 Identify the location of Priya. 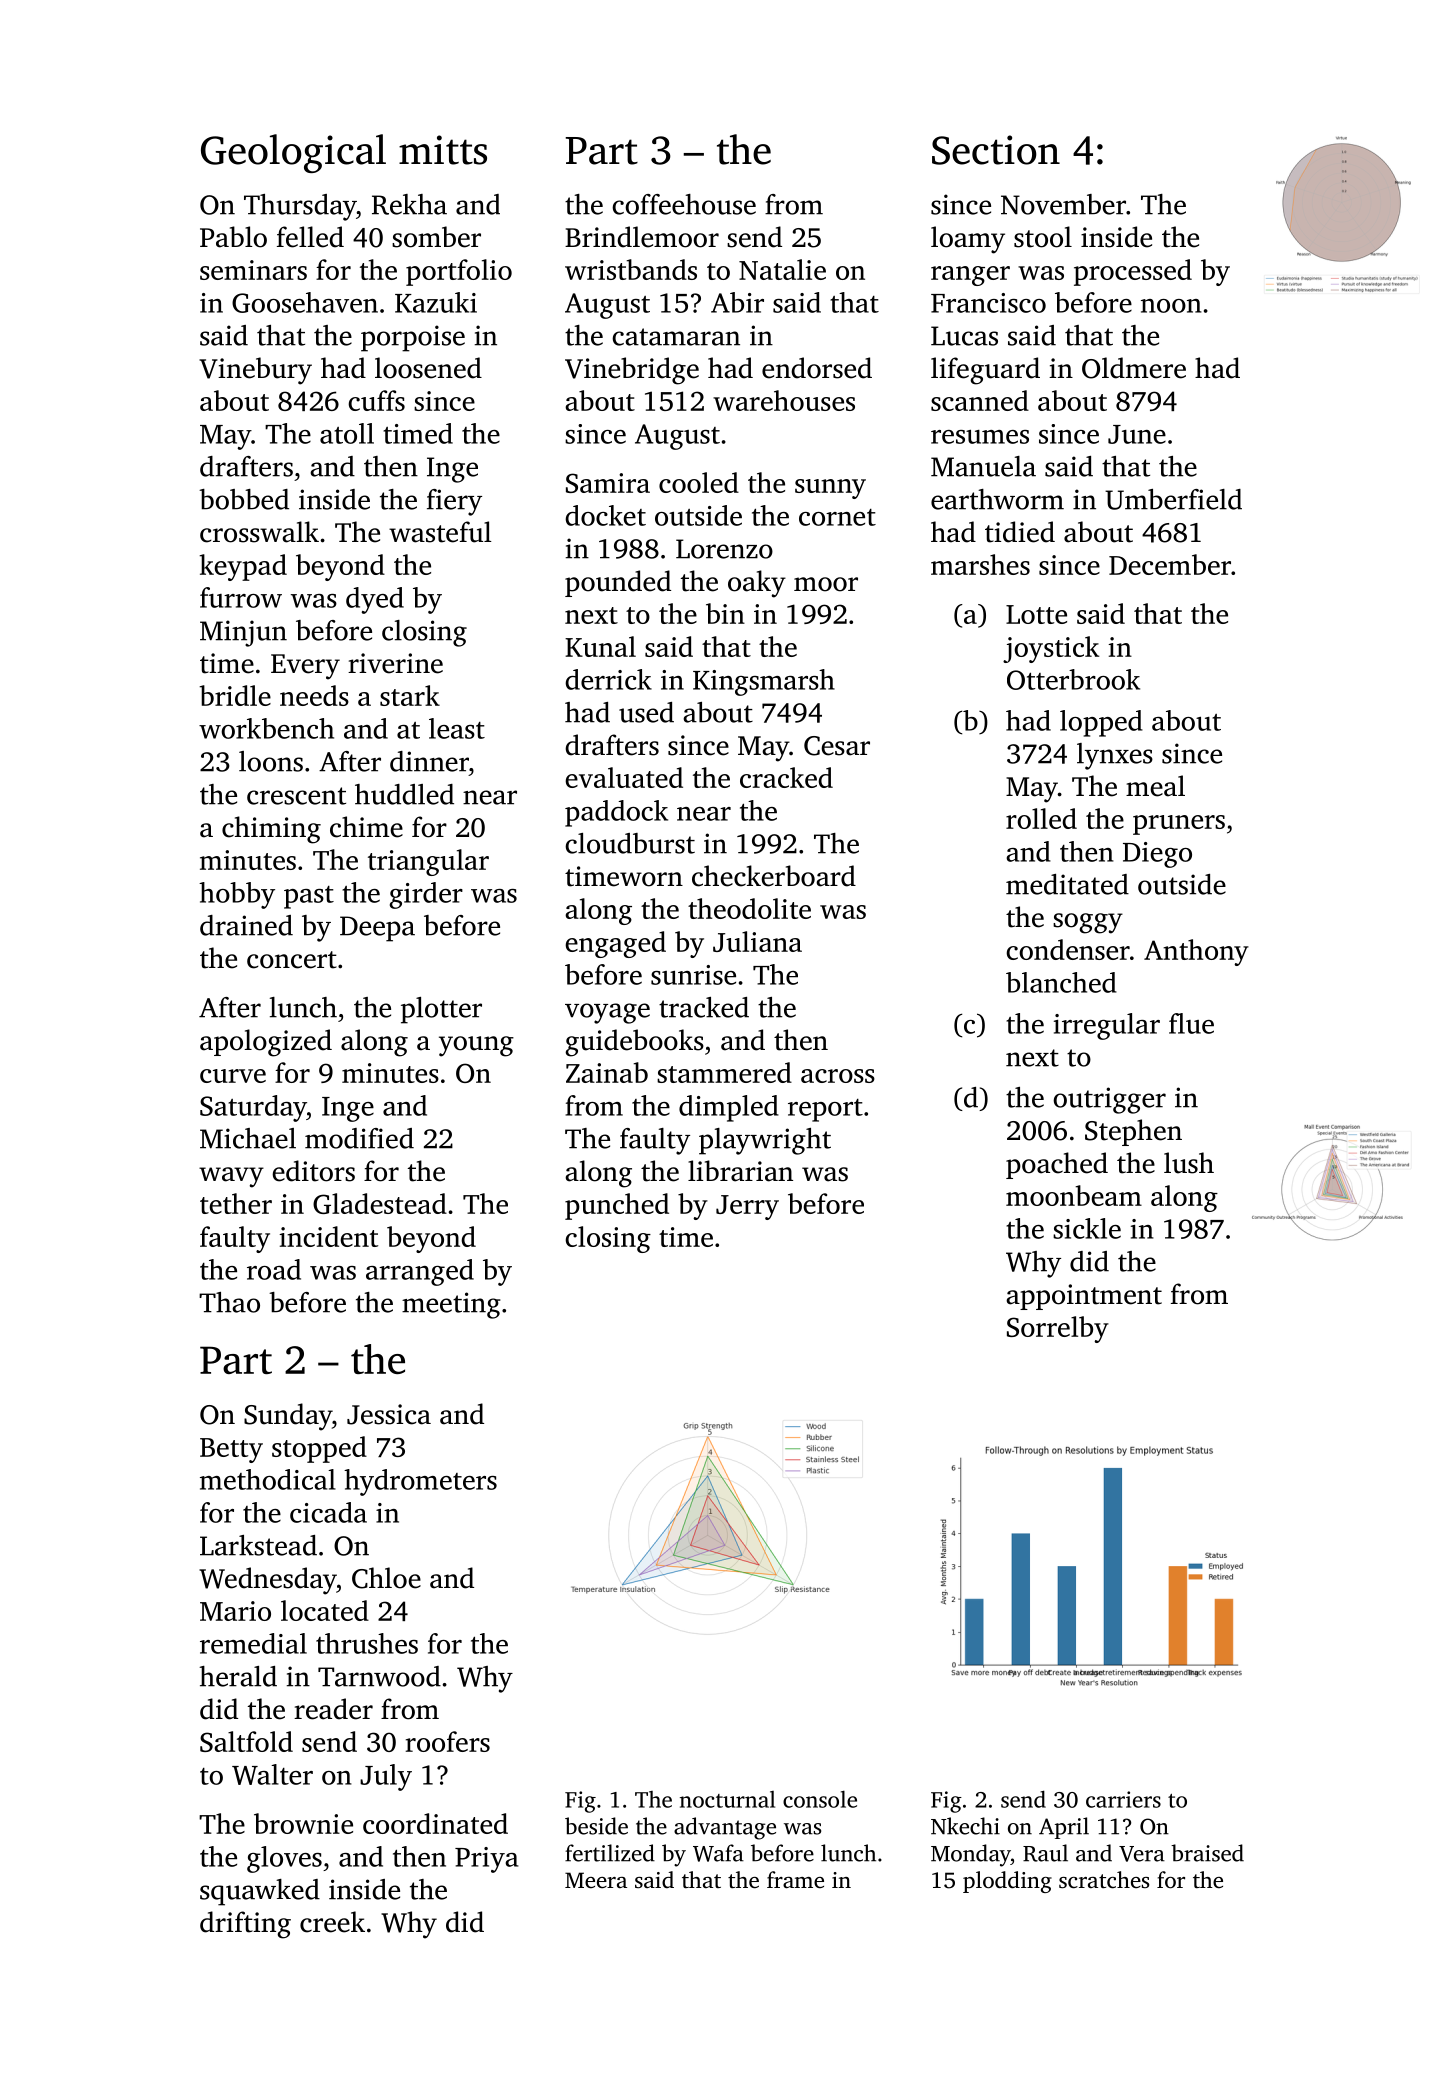
(486, 1860).
